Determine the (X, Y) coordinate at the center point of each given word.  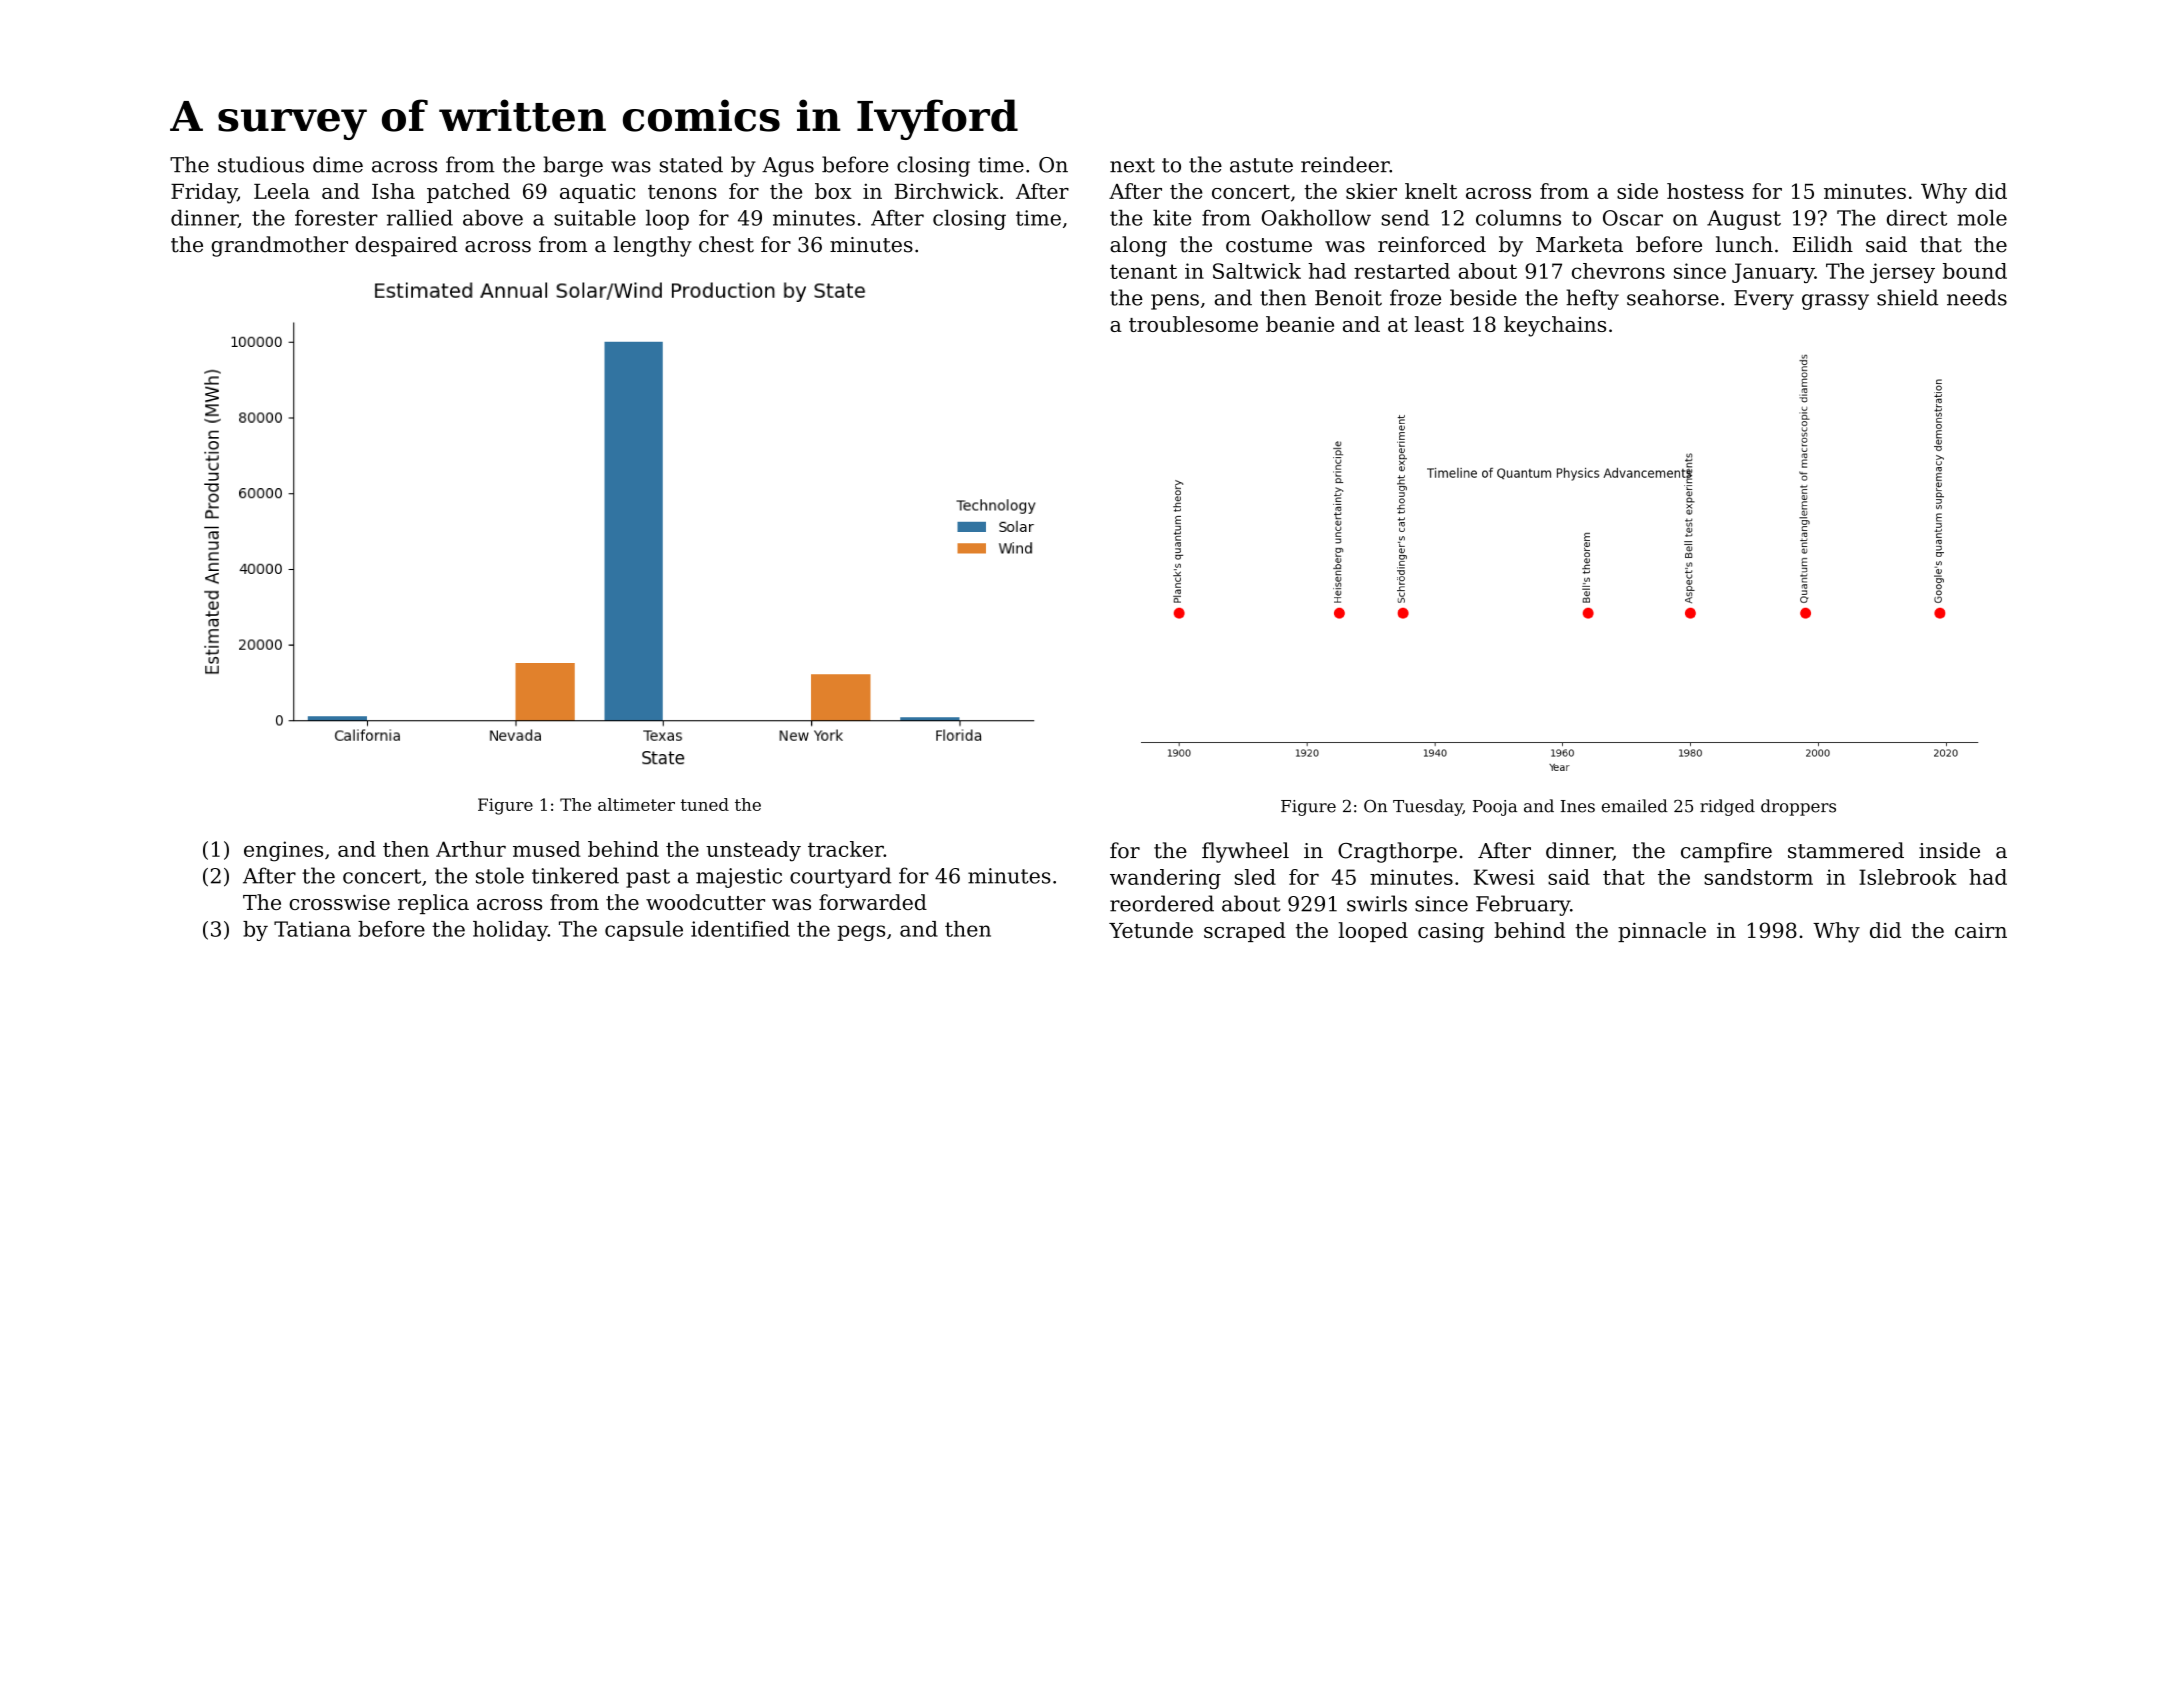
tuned (705, 804)
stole (500, 875)
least (1439, 324)
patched (468, 193)
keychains (1555, 326)
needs (1977, 297)
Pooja (1495, 808)
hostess (1705, 191)
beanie (1300, 324)
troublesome (1193, 324)
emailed (1635, 806)
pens (1175, 302)
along (1138, 246)
